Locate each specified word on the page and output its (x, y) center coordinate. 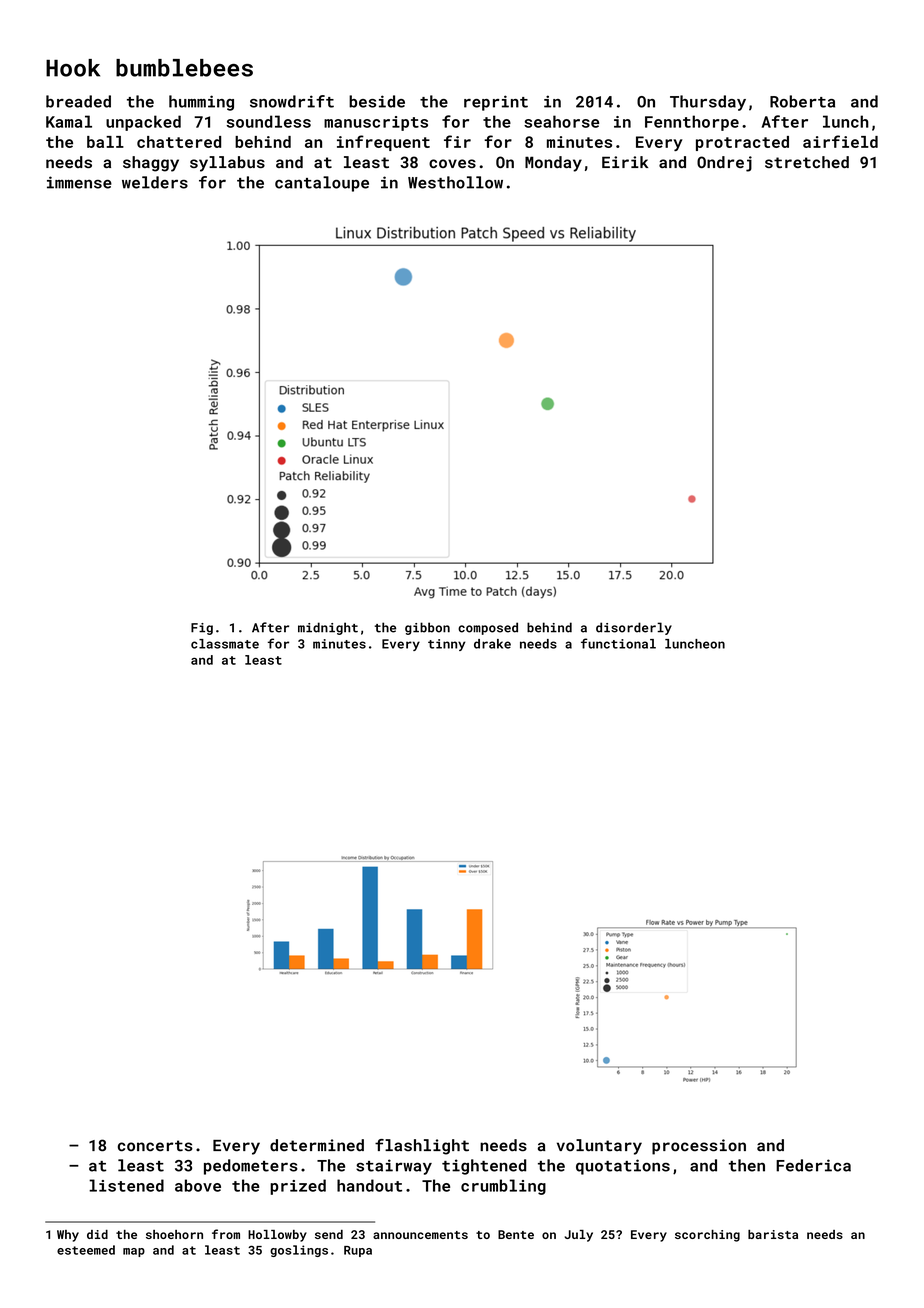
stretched (807, 162)
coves (452, 163)
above (198, 1185)
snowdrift (292, 101)
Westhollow (455, 182)
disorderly (634, 628)
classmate (225, 644)
